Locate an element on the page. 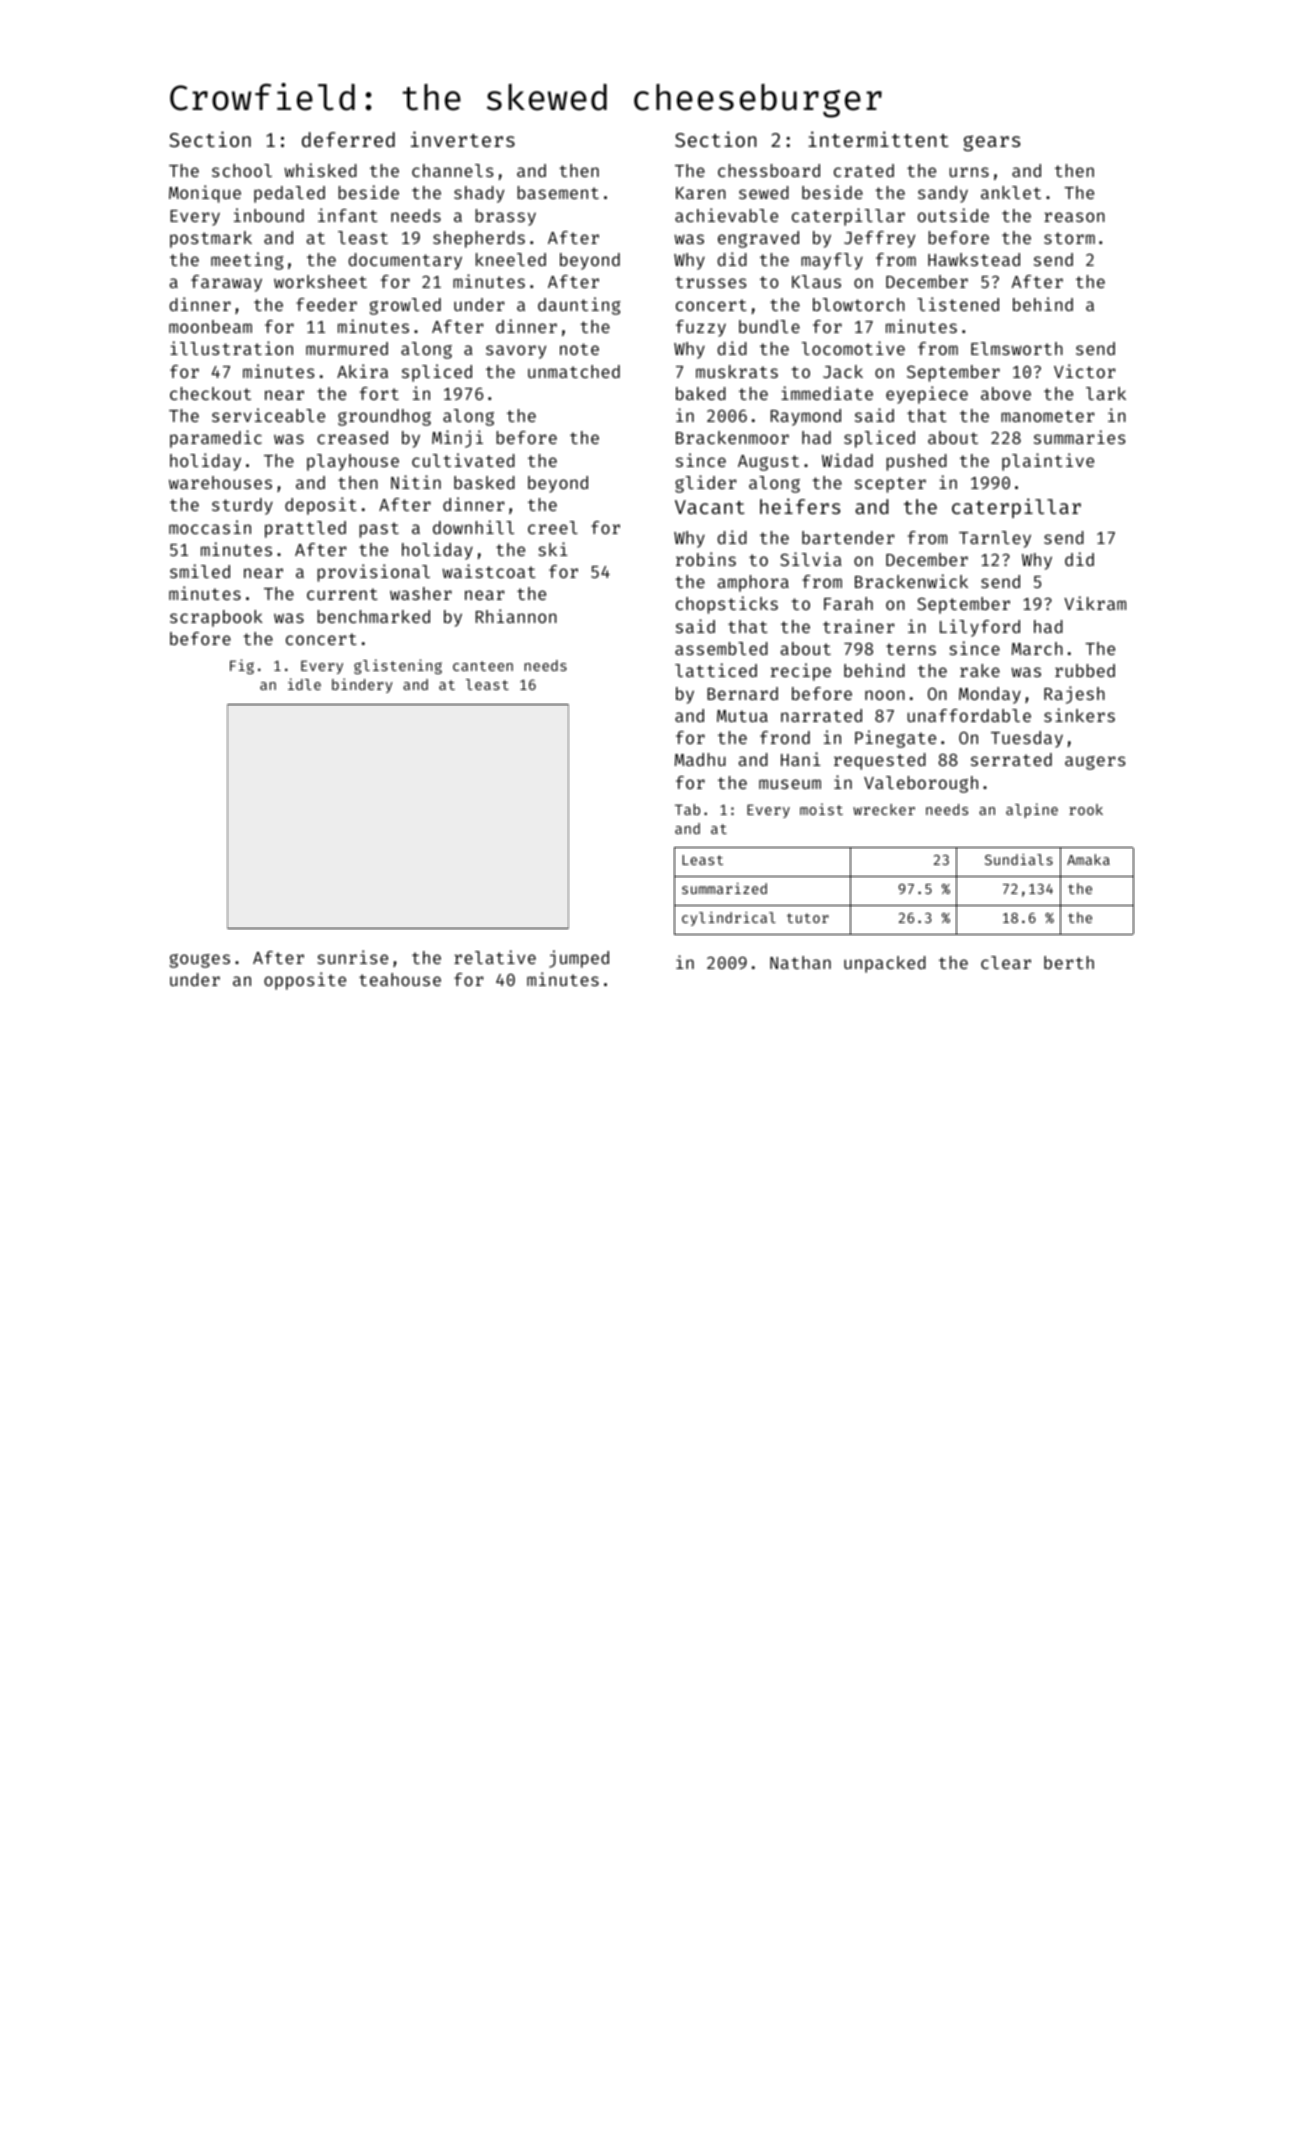  Lilyford is located at coordinates (980, 628).
